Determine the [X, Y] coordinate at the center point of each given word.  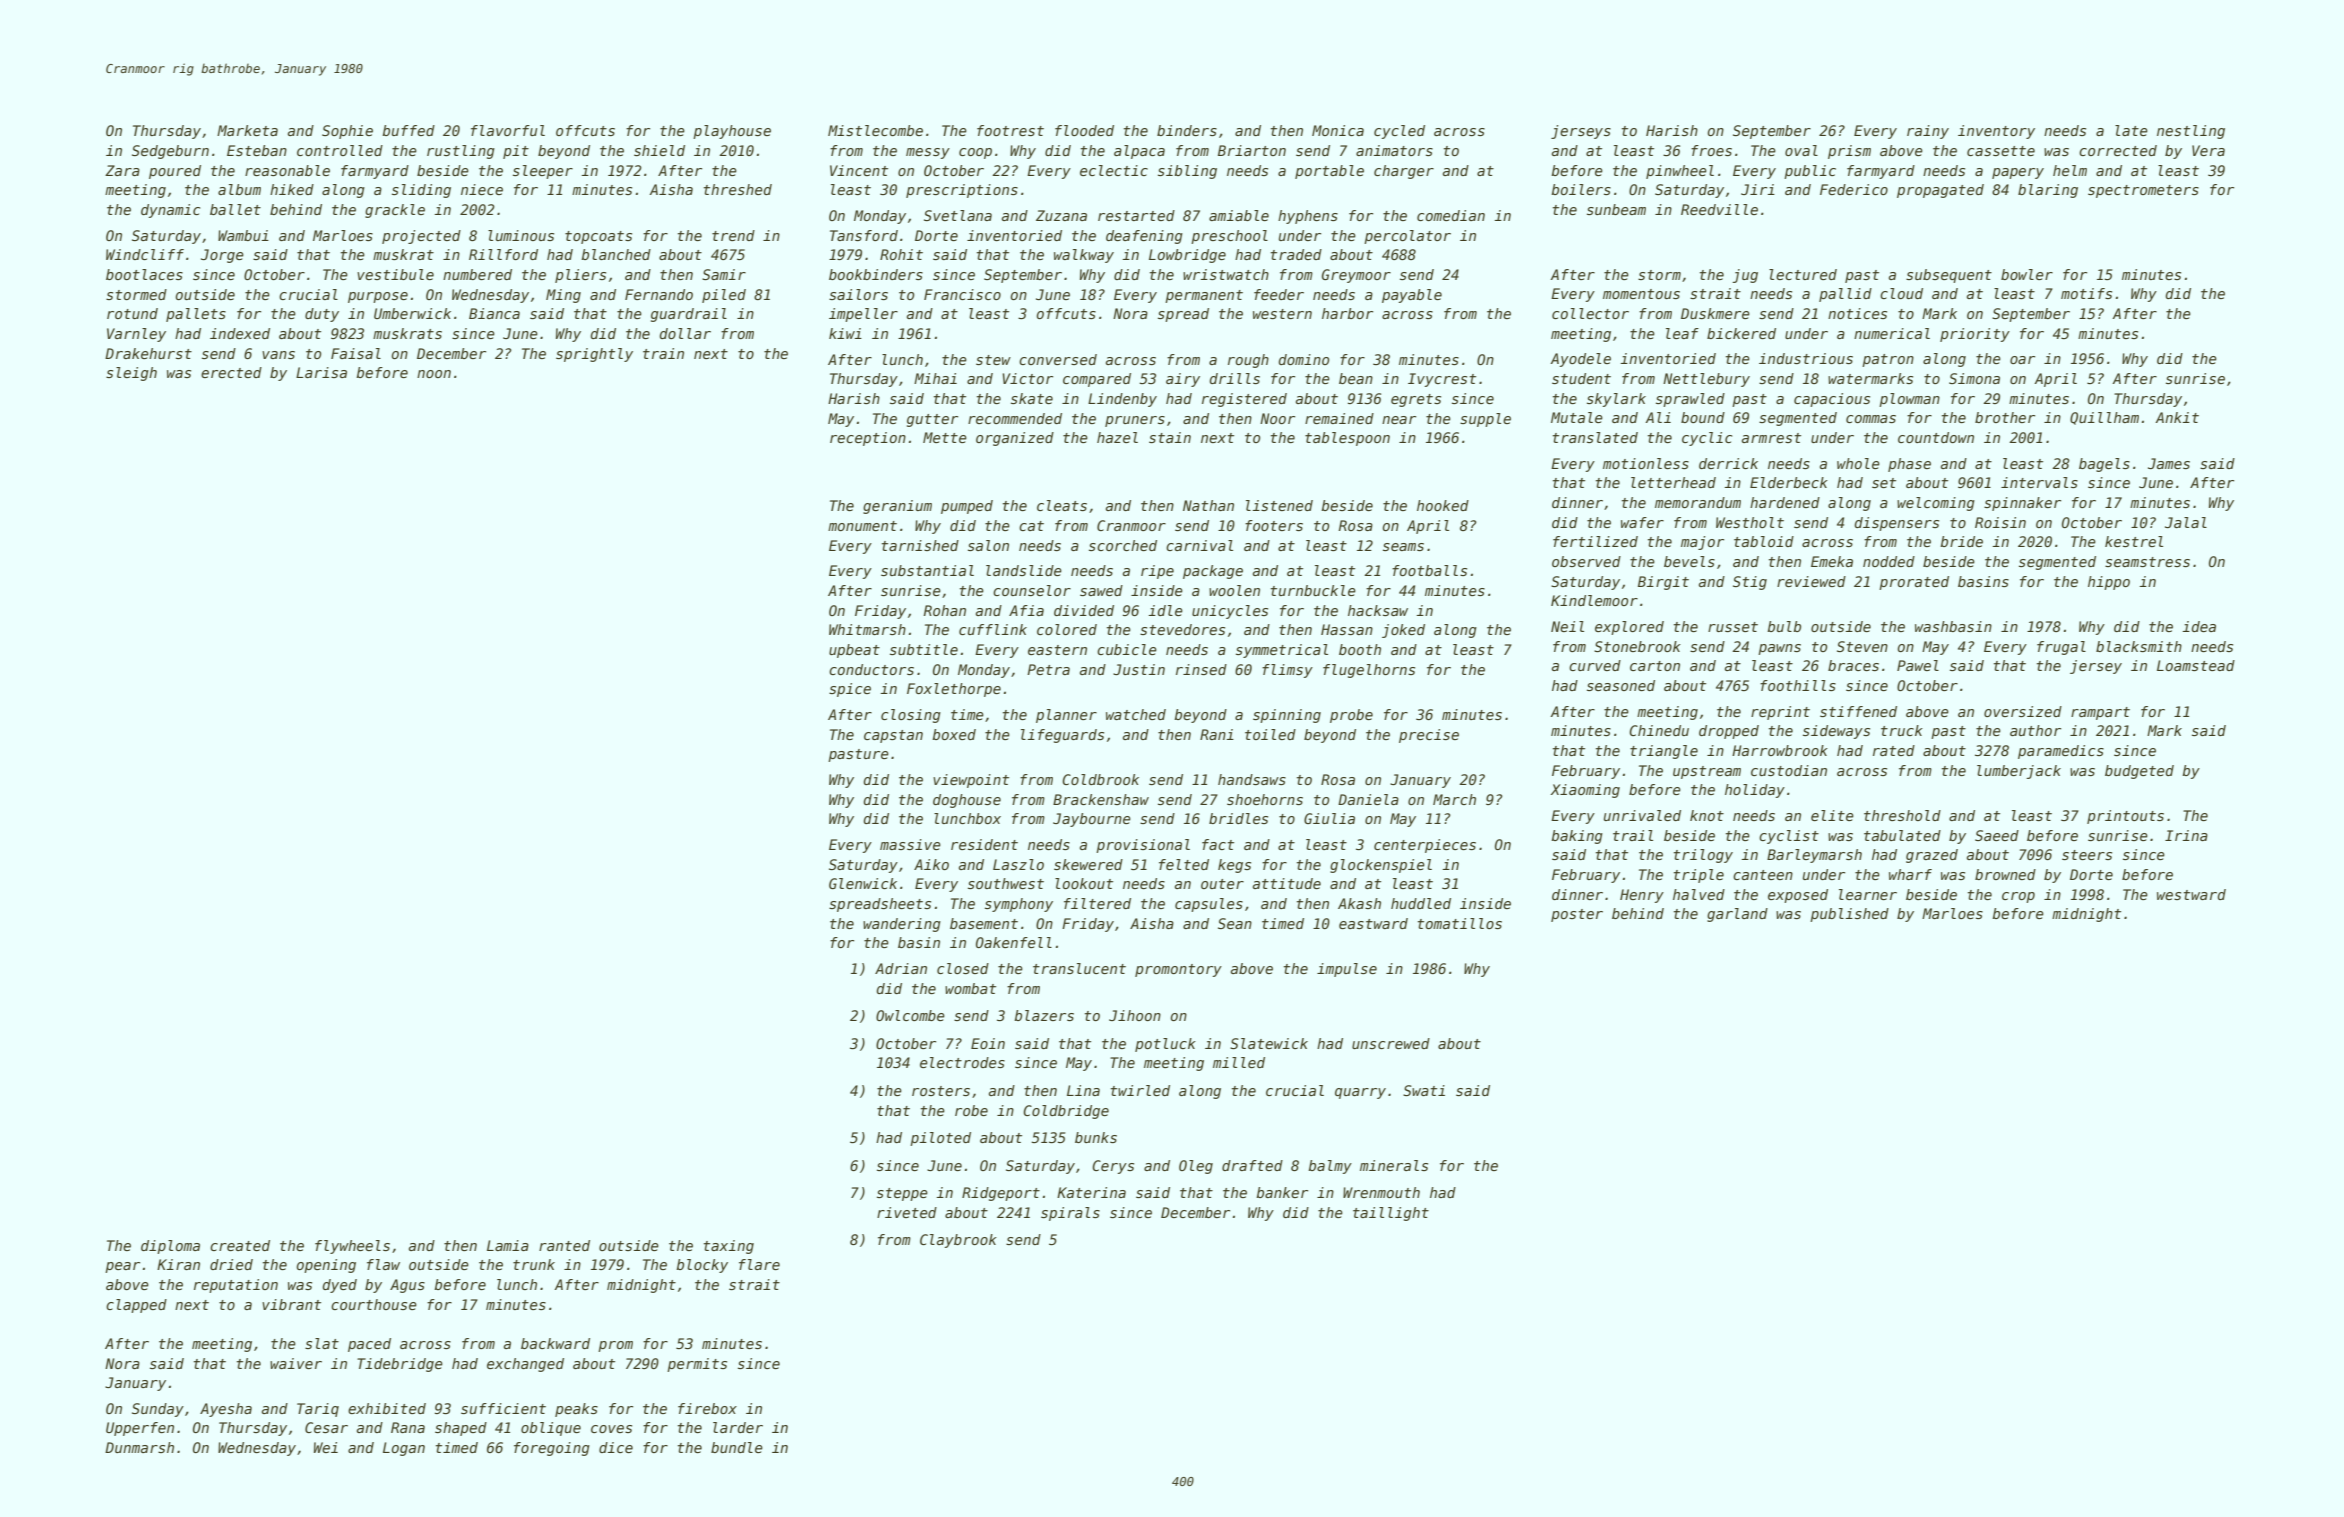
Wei [326, 1447]
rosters [941, 1091]
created [240, 1245]
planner [1066, 716]
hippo [2109, 583]
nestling [2191, 132]
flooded [1084, 130]
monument [862, 526]
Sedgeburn [170, 152]
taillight [1391, 1214]
